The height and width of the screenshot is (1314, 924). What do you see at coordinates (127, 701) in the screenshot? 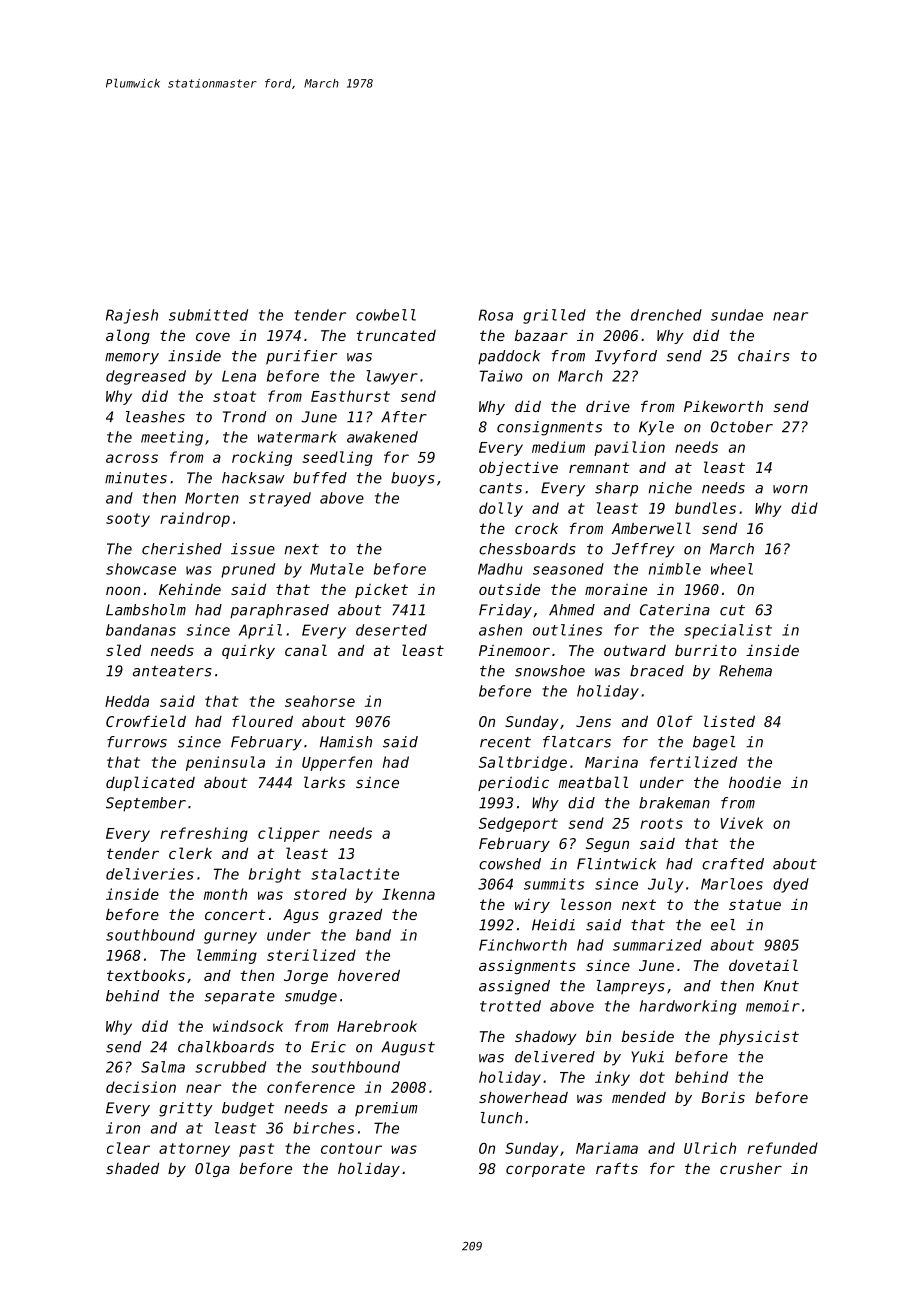
I see `Hedda` at bounding box center [127, 701].
